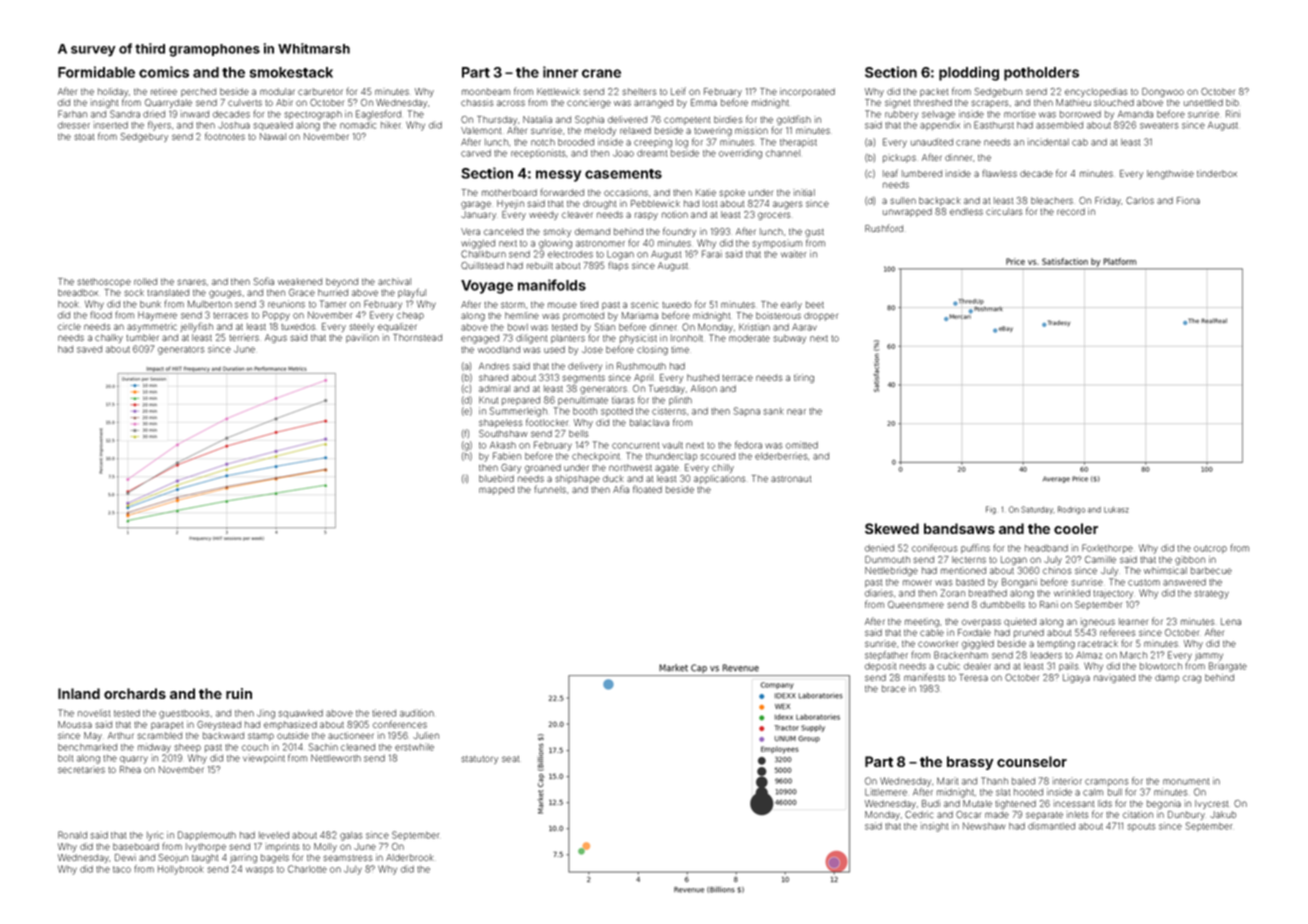 The image size is (1308, 924). What do you see at coordinates (1071, 510) in the screenshot?
I see `Rodrigo` at bounding box center [1071, 510].
